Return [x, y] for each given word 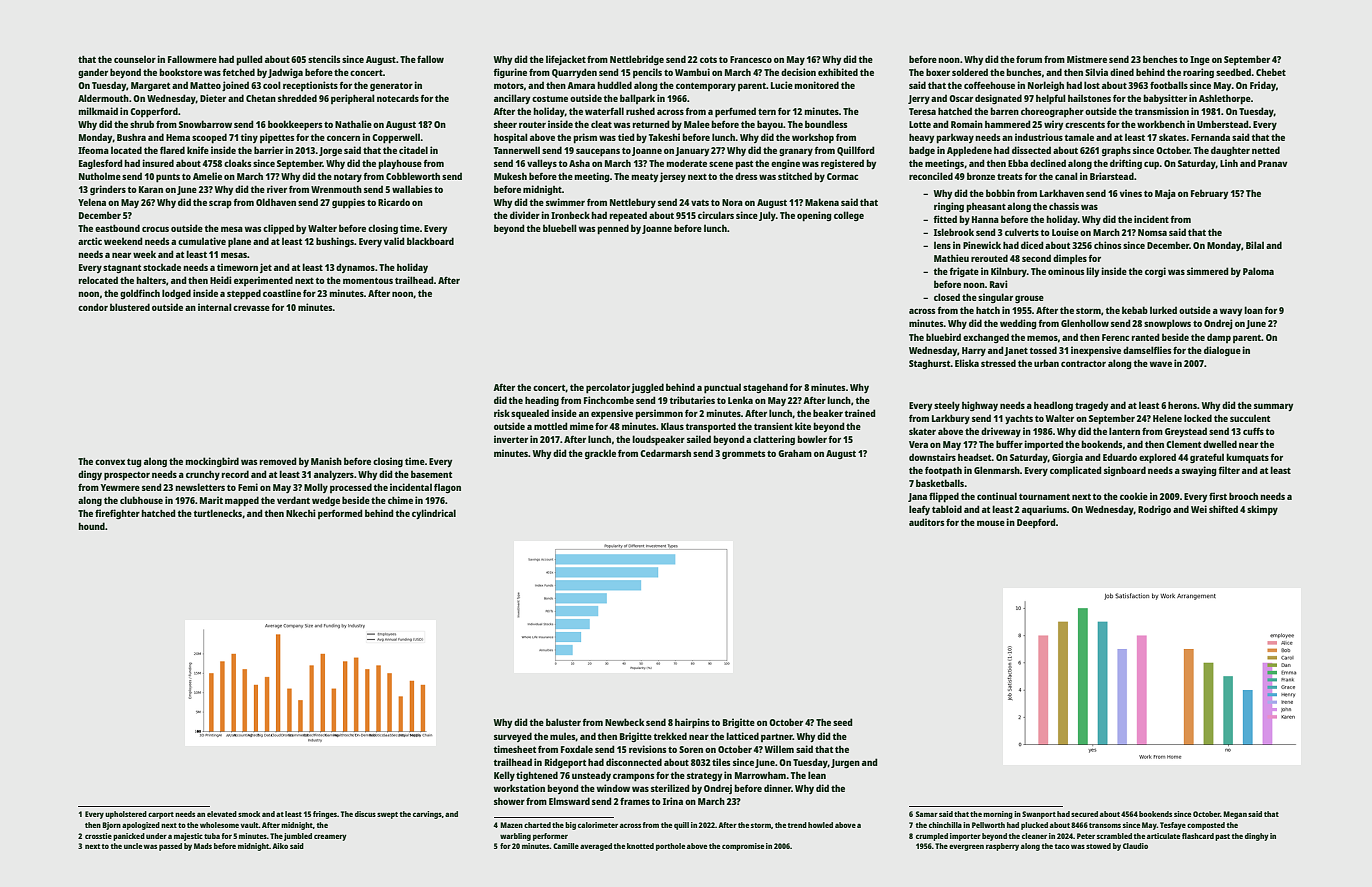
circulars [716, 215]
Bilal [1255, 245]
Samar [927, 814]
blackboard [430, 241]
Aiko [280, 846]
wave [1161, 364]
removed [278, 461]
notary [348, 178]
